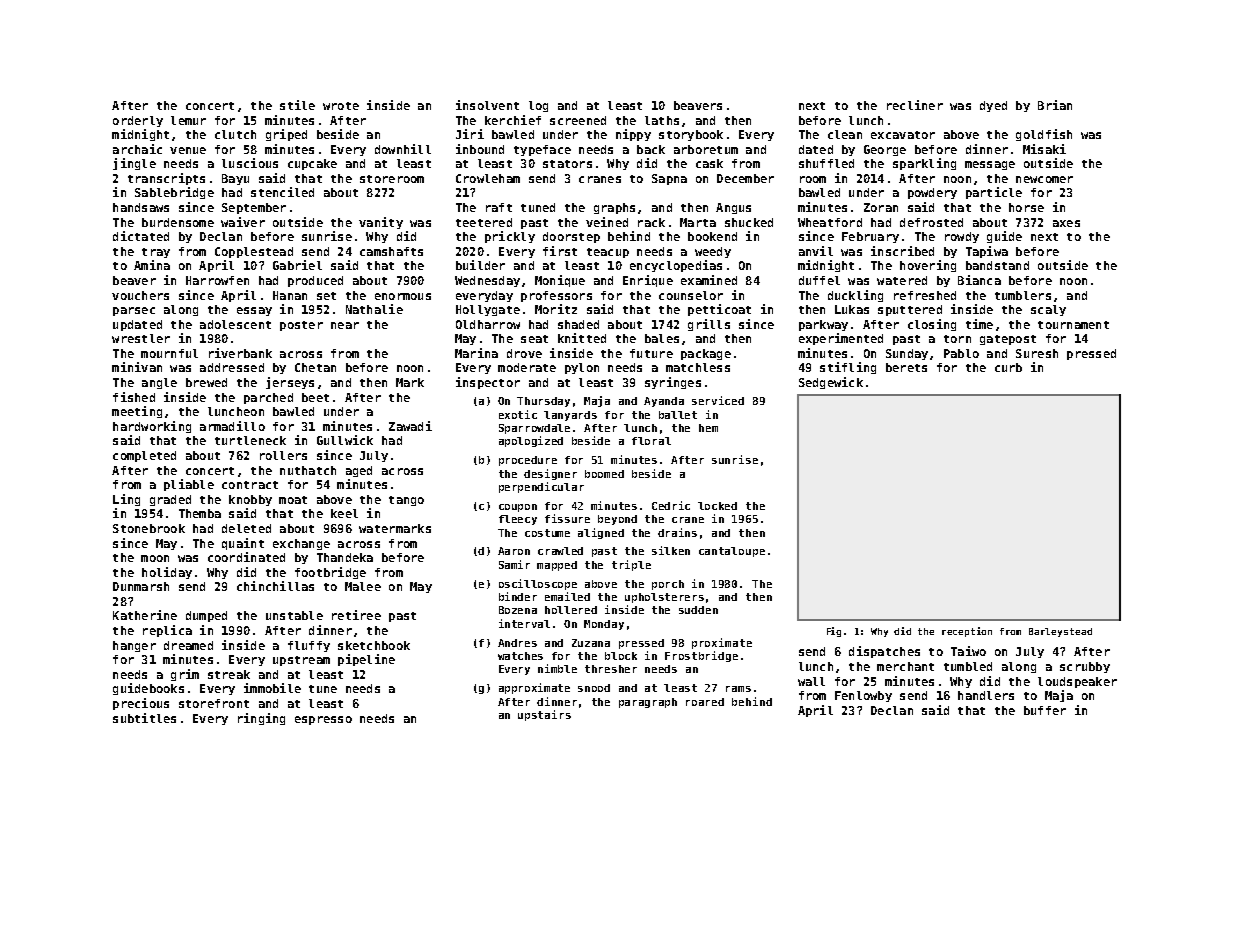 The image size is (1233, 952). Describe the element at coordinates (717, 506) in the document. I see `locked` at that location.
